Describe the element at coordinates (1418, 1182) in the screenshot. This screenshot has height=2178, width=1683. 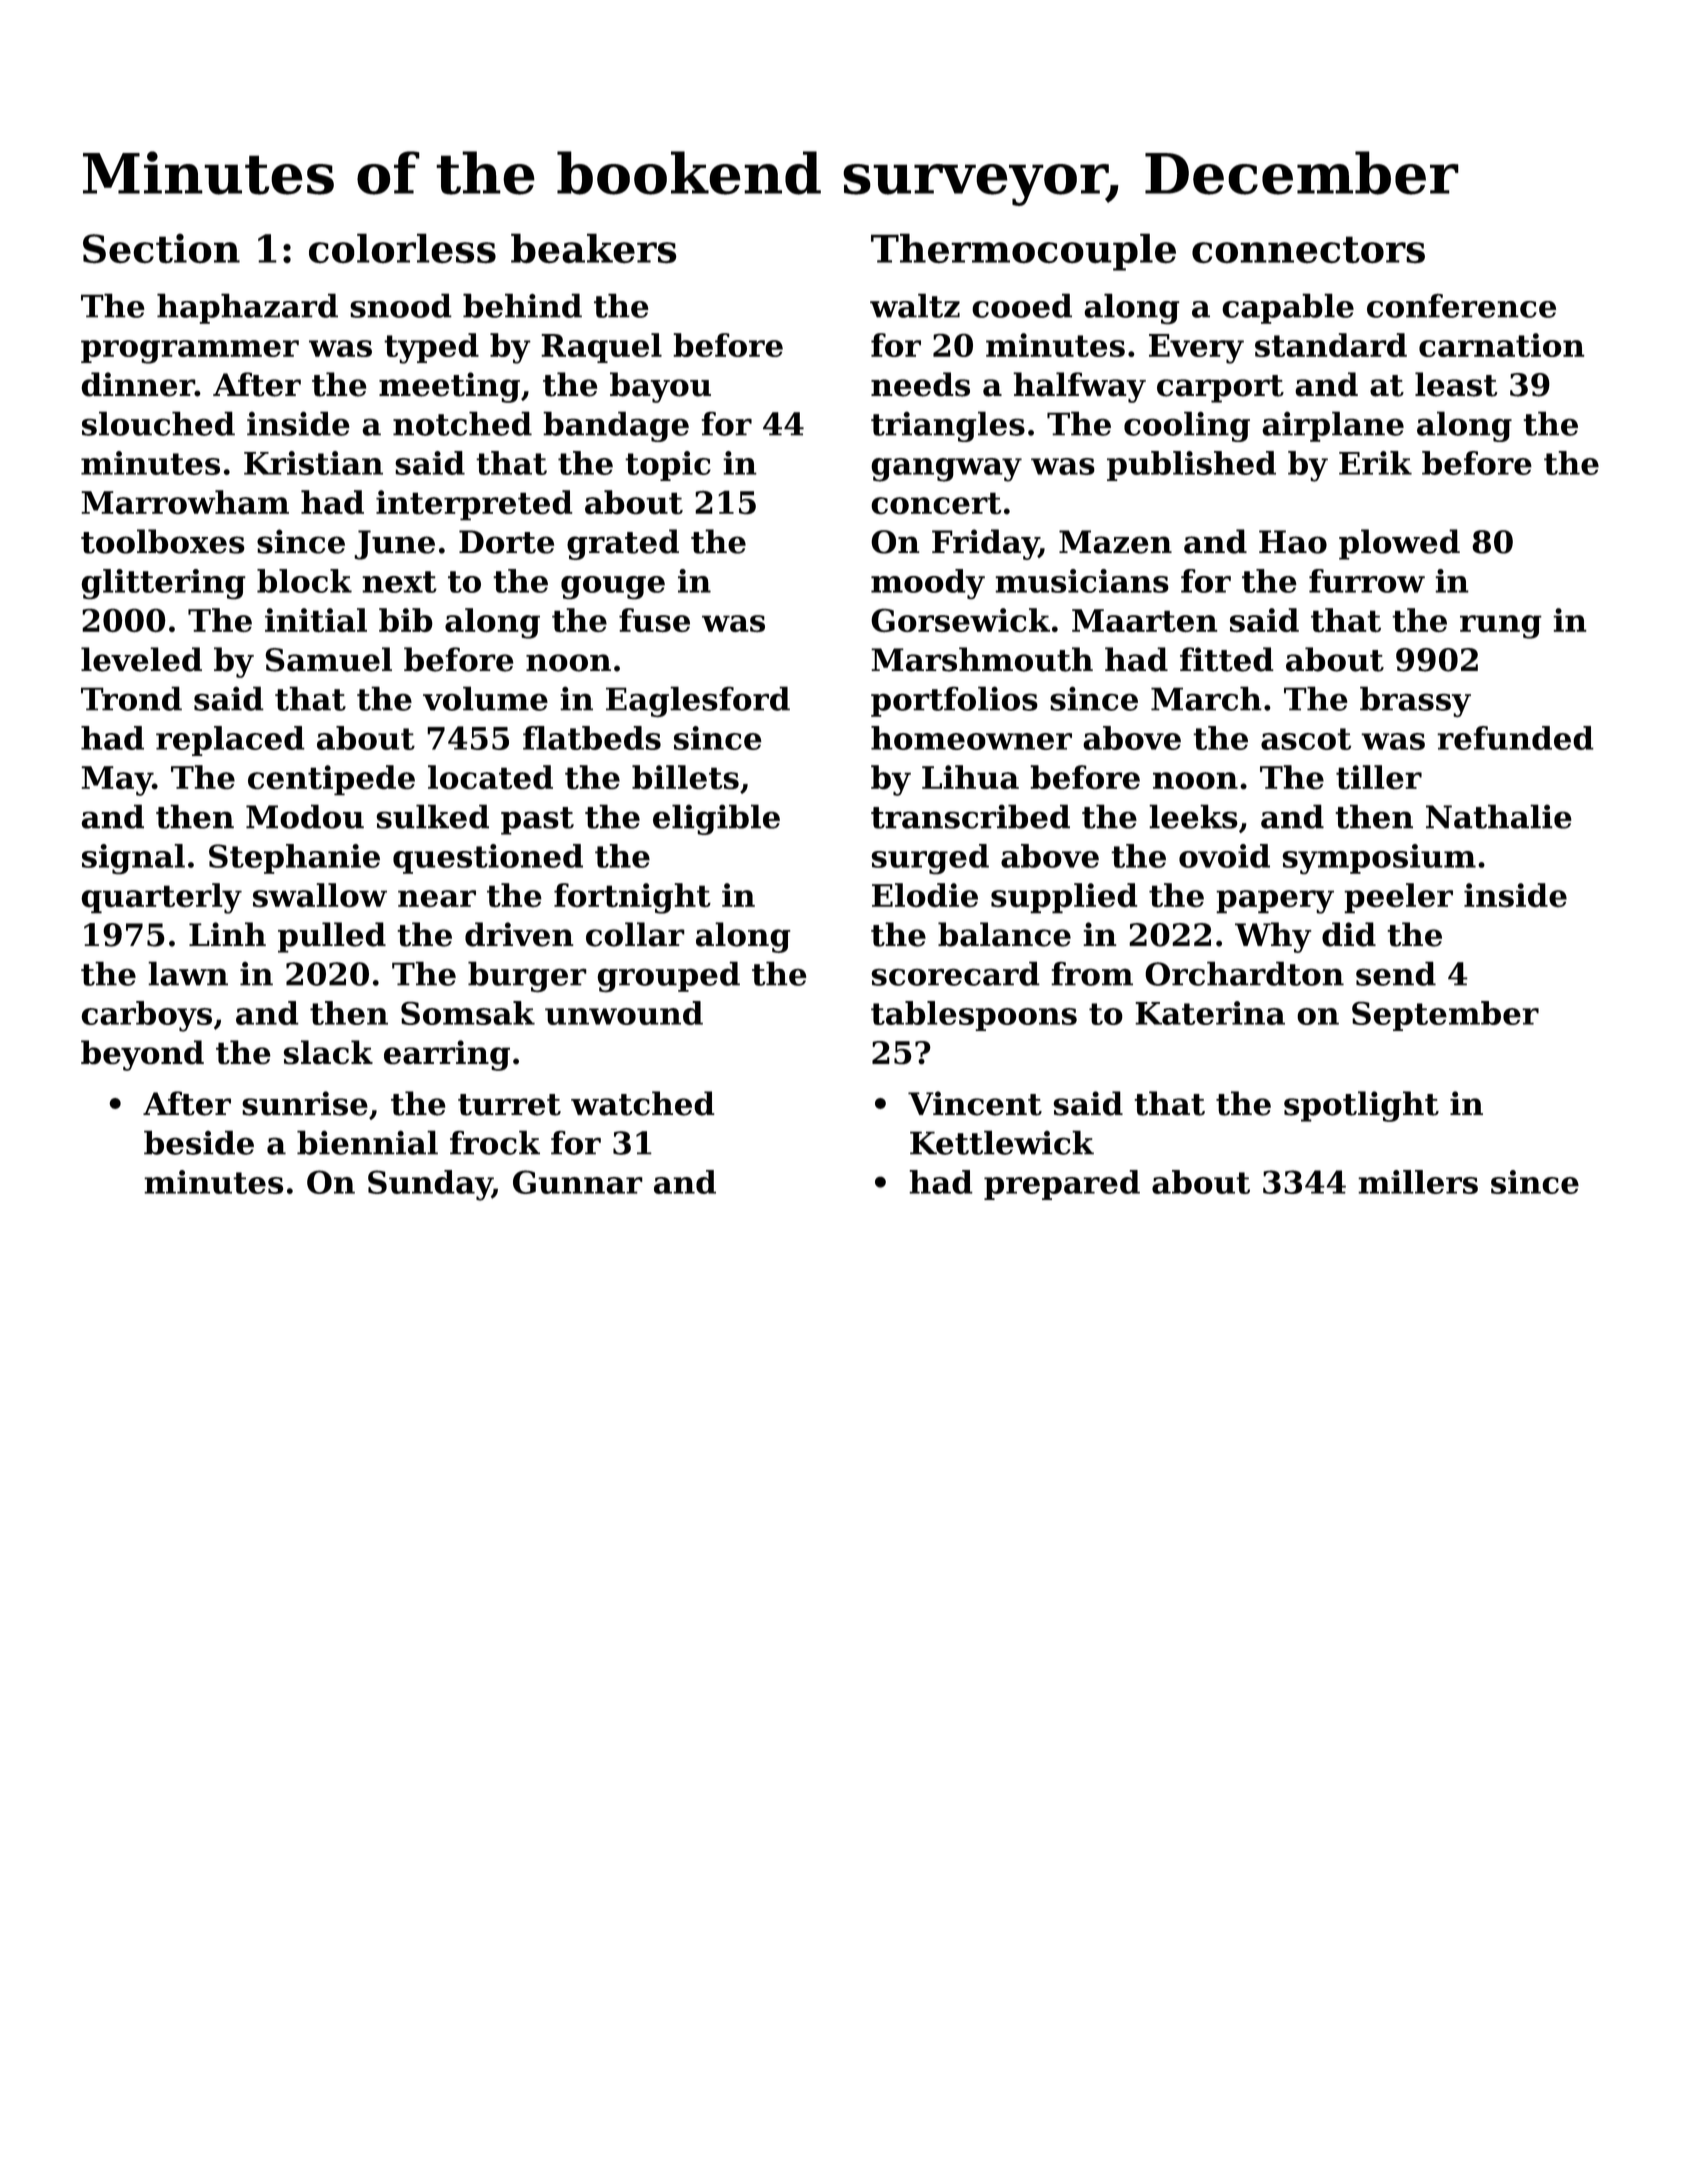
I see `millers` at that location.
